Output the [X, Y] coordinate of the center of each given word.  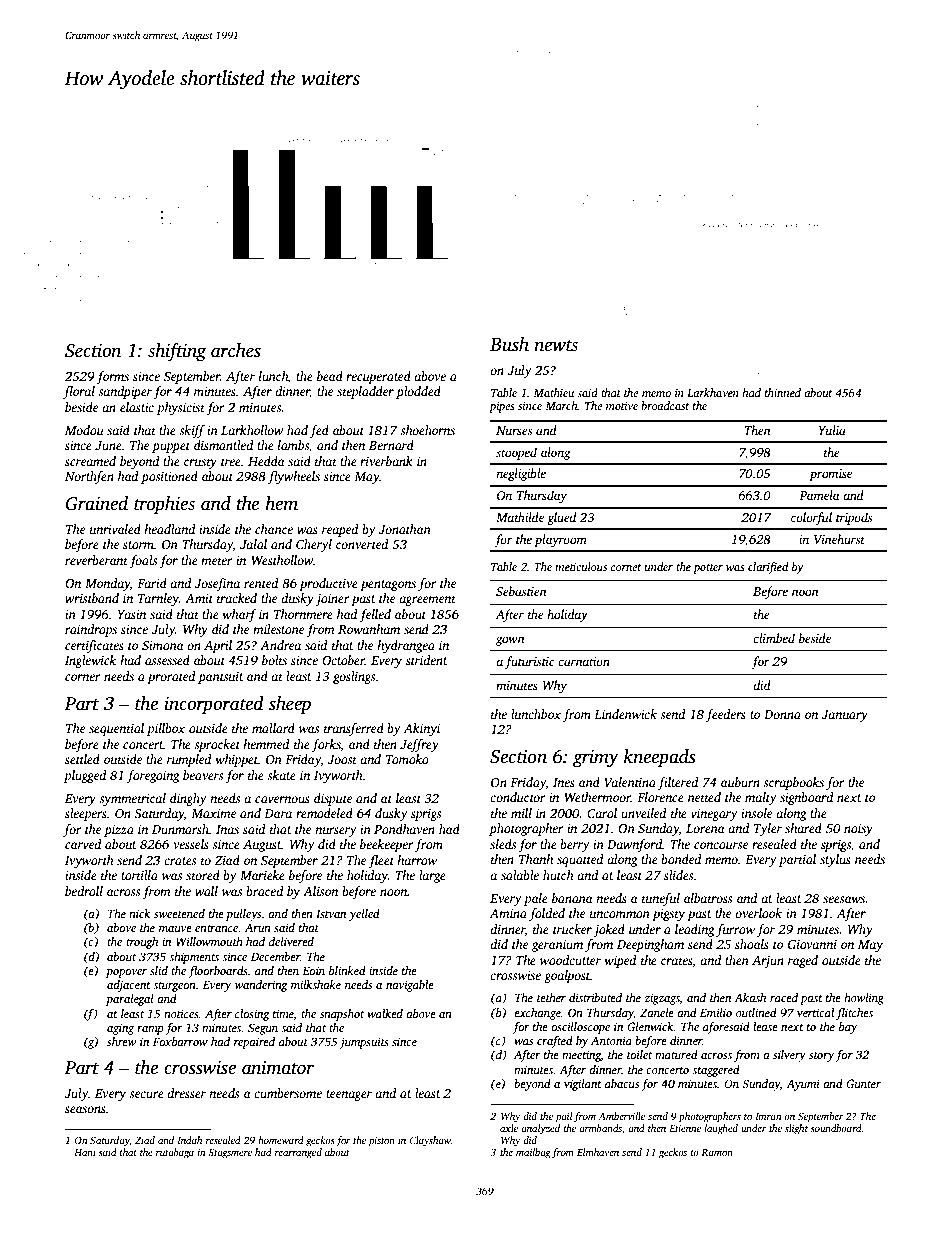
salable [520, 875]
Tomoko [407, 759]
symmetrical [132, 799]
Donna [782, 714]
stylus [835, 860]
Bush [509, 344]
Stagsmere [230, 1154]
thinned [783, 392]
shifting [177, 352]
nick [139, 913]
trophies [164, 505]
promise [830, 475]
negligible [521, 474]
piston [382, 1142]
